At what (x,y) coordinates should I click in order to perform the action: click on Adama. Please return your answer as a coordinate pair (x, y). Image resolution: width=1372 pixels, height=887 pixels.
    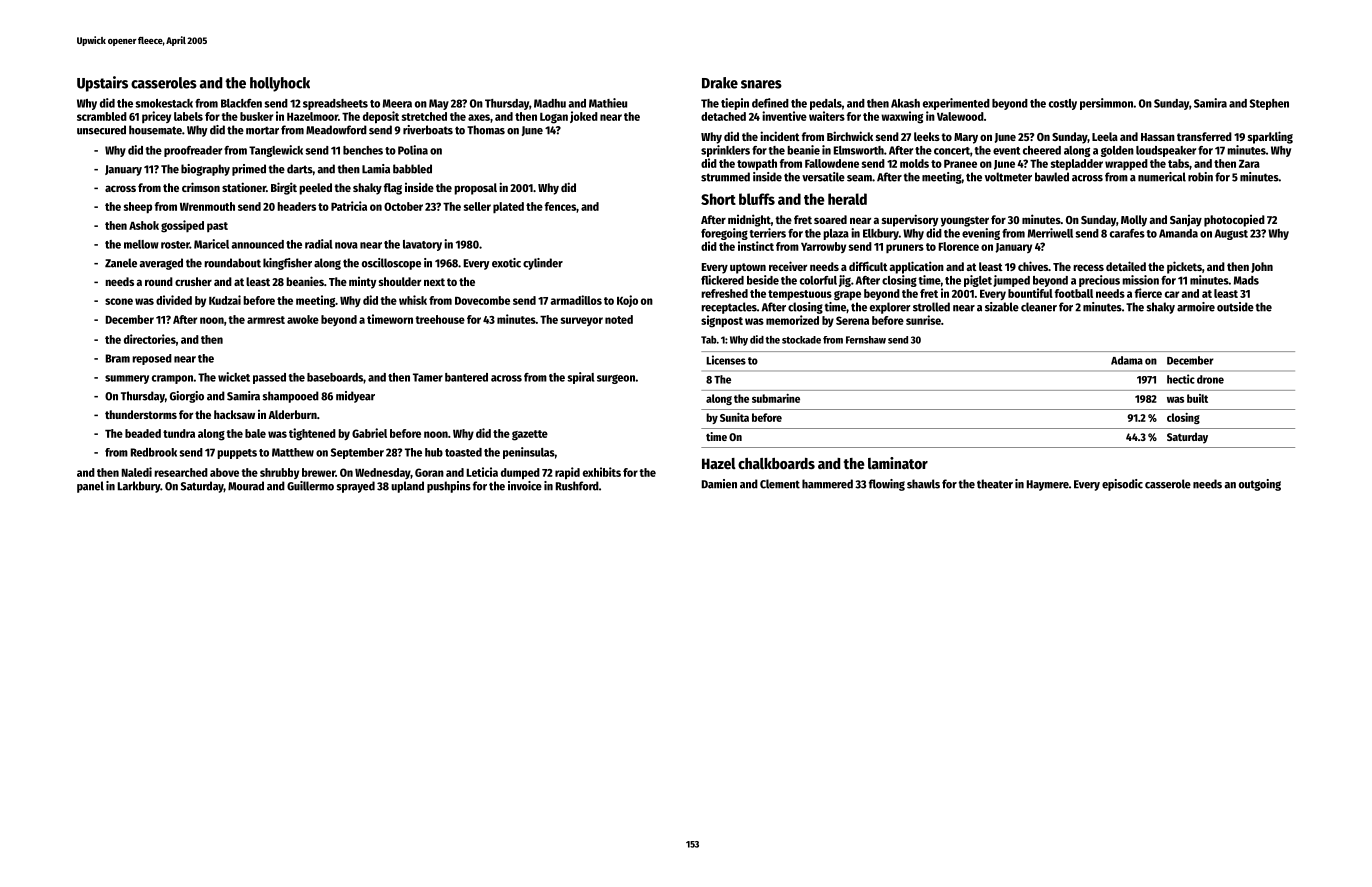
    Looking at the image, I should click on (1127, 360).
